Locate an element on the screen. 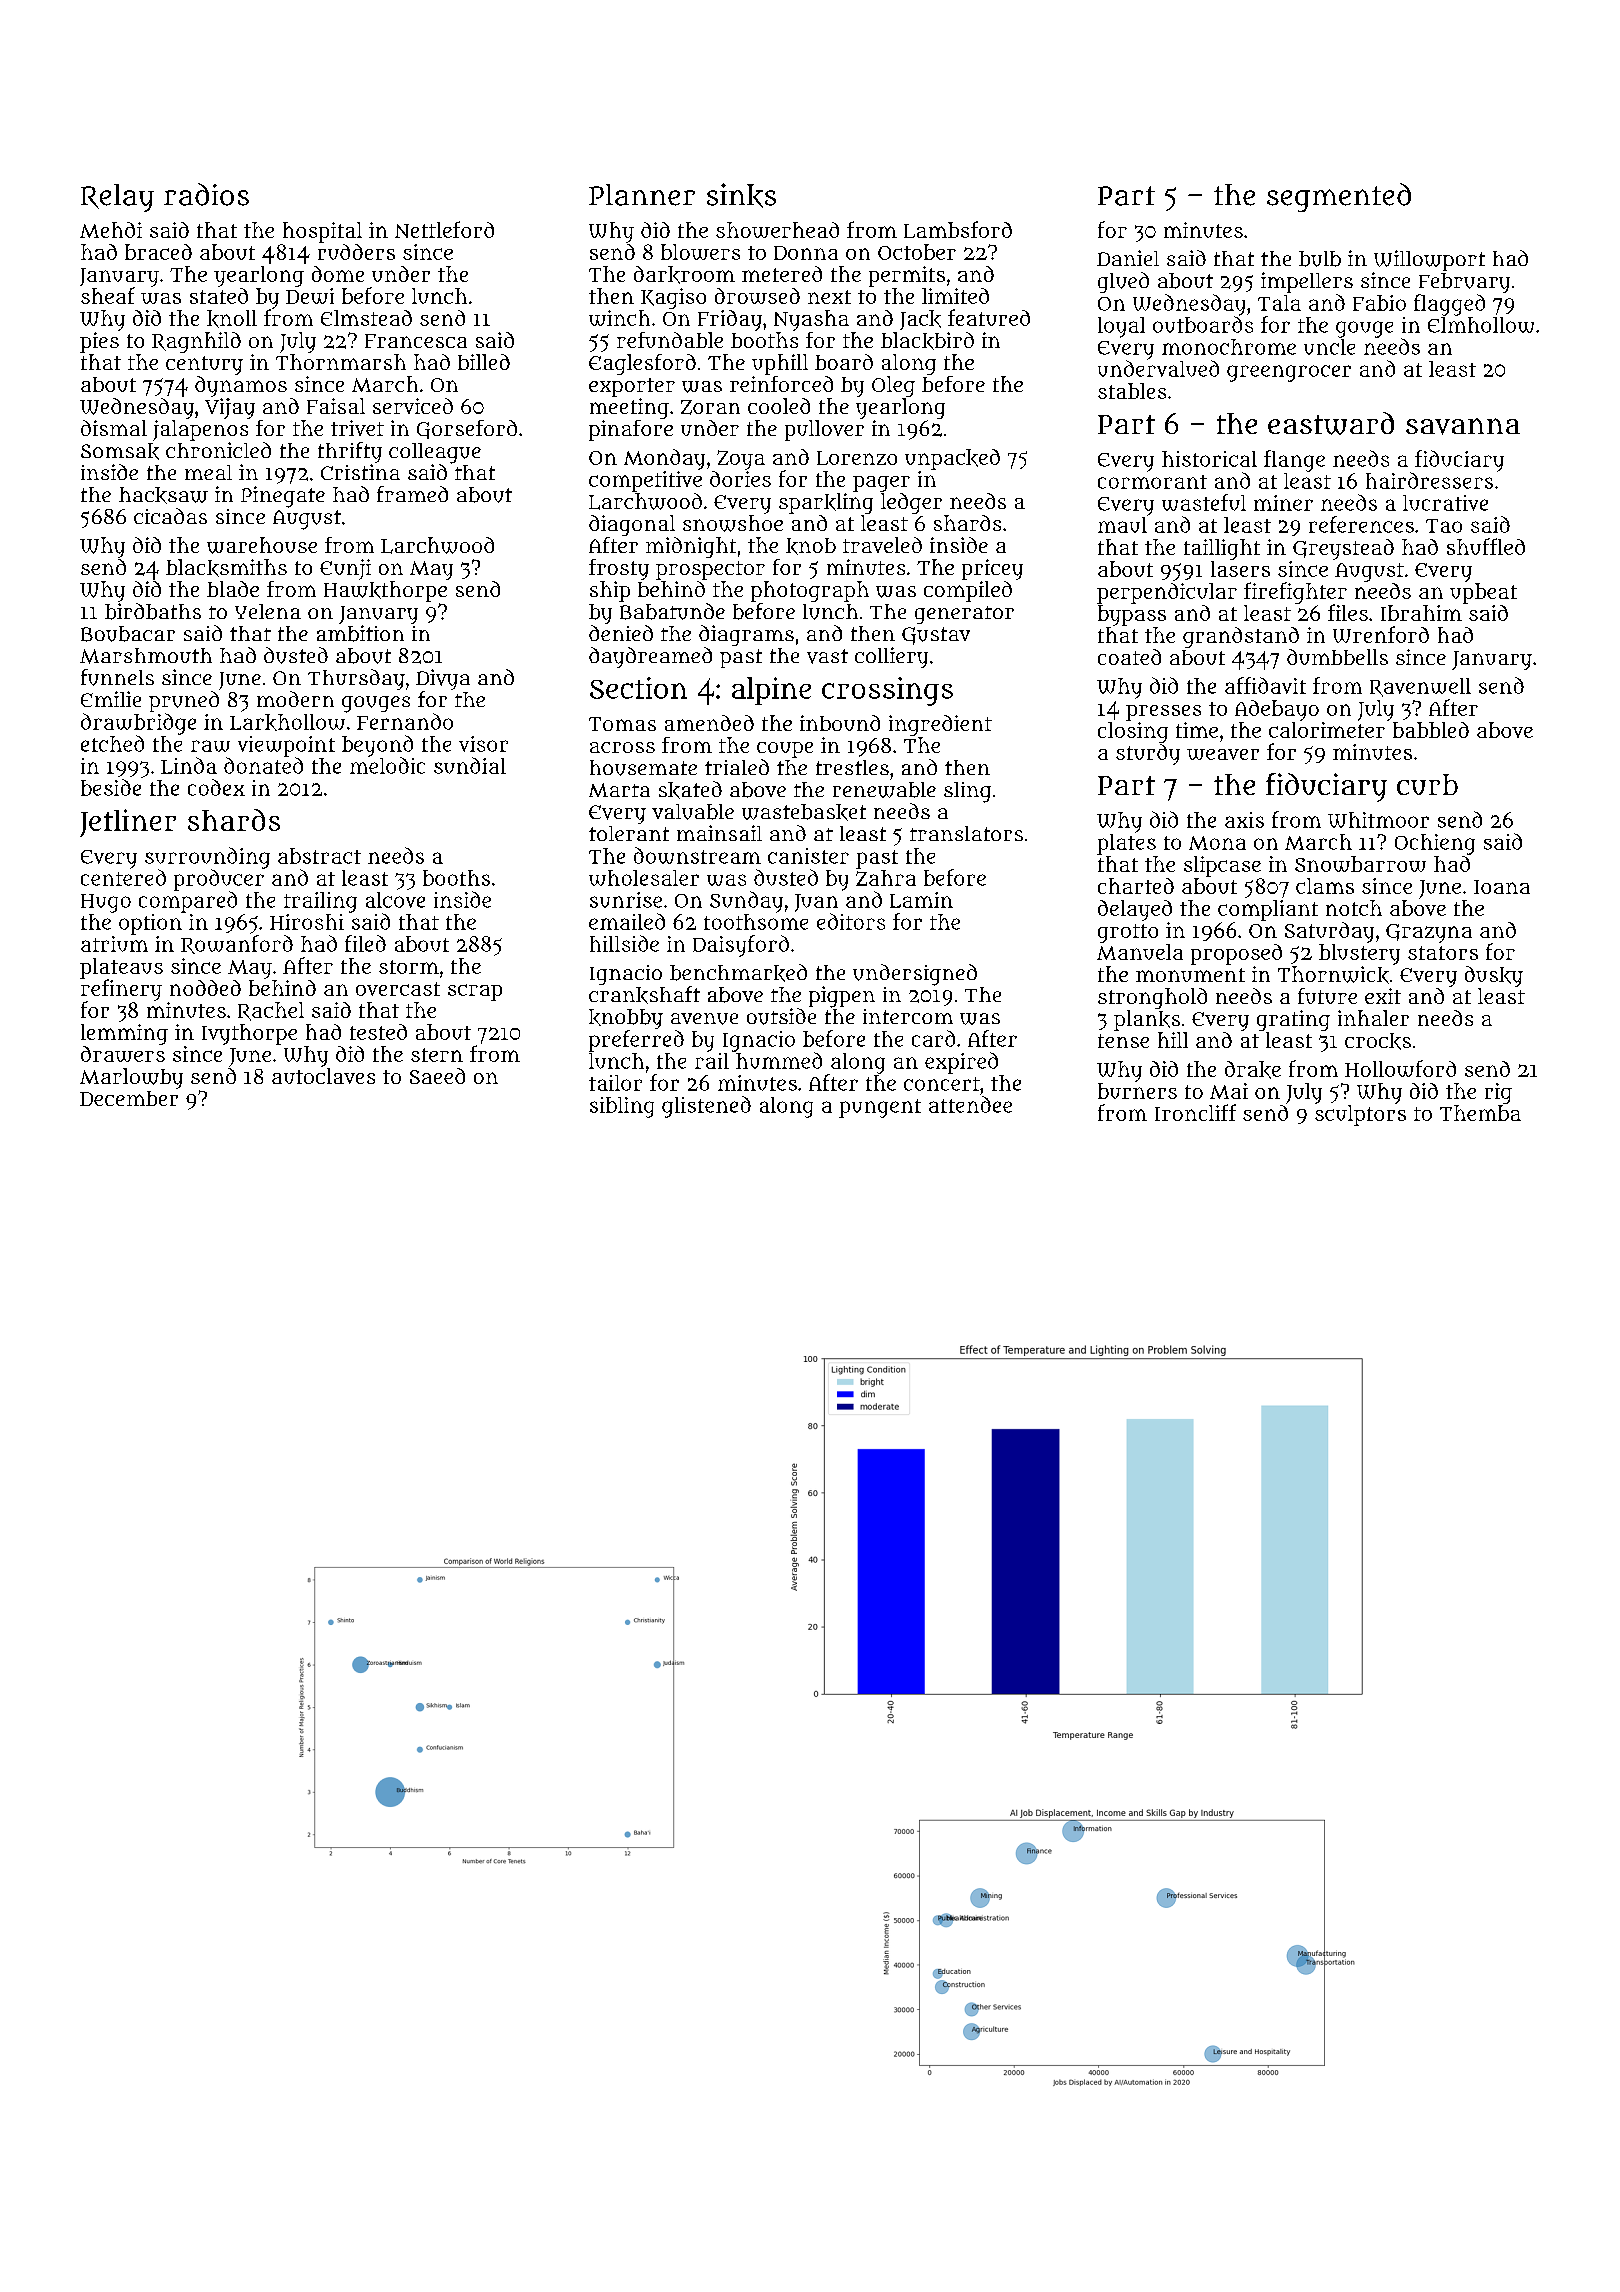  renewable is located at coordinates (884, 790).
